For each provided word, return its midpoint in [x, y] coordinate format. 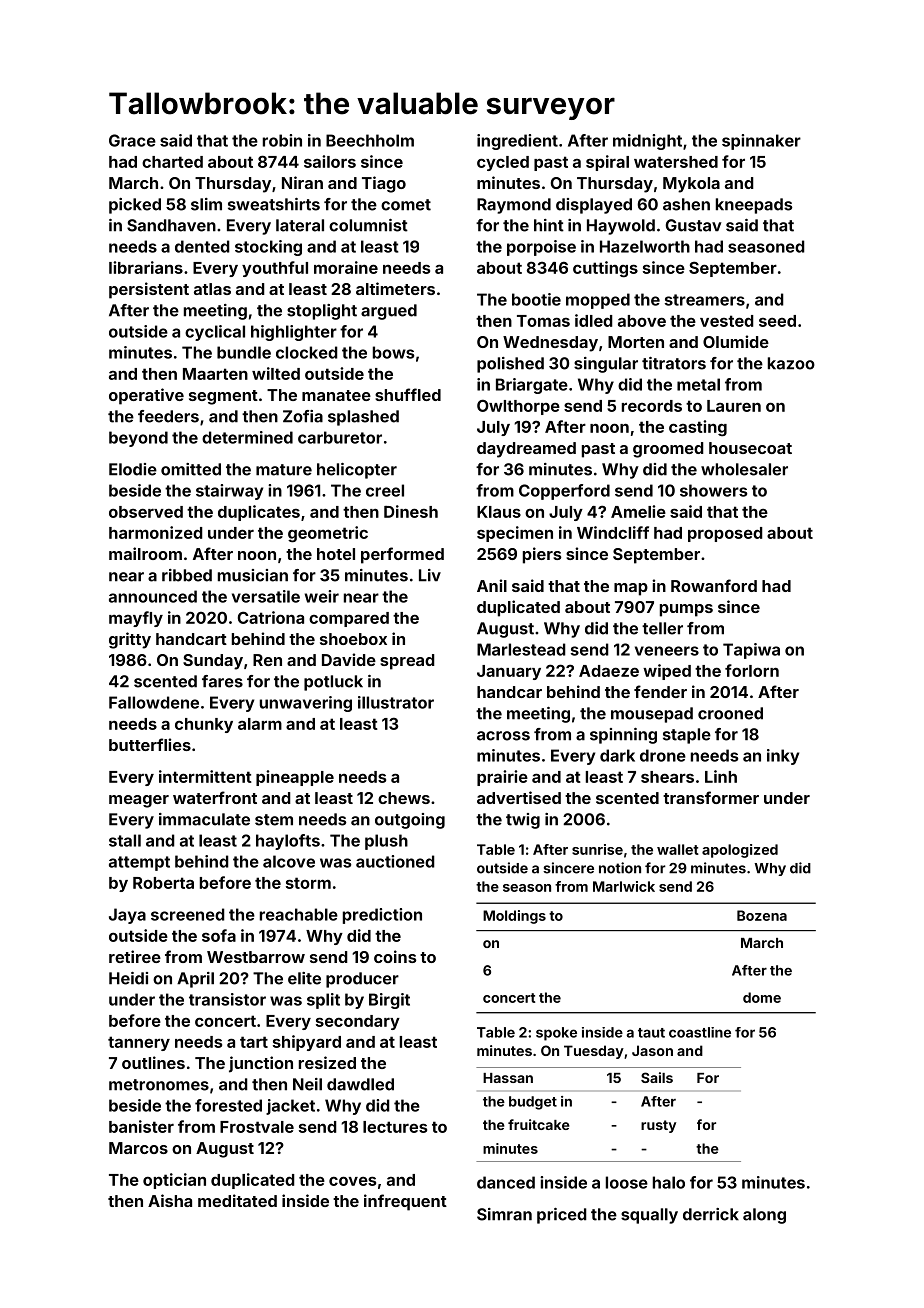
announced [153, 596]
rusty [658, 1126]
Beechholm [370, 140]
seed [777, 321]
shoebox [353, 639]
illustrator [396, 702]
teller [662, 628]
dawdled [360, 1084]
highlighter [294, 333]
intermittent [205, 776]
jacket [290, 1107]
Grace [132, 140]
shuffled [408, 394]
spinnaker [761, 142]
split [323, 1001]
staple [687, 736]
